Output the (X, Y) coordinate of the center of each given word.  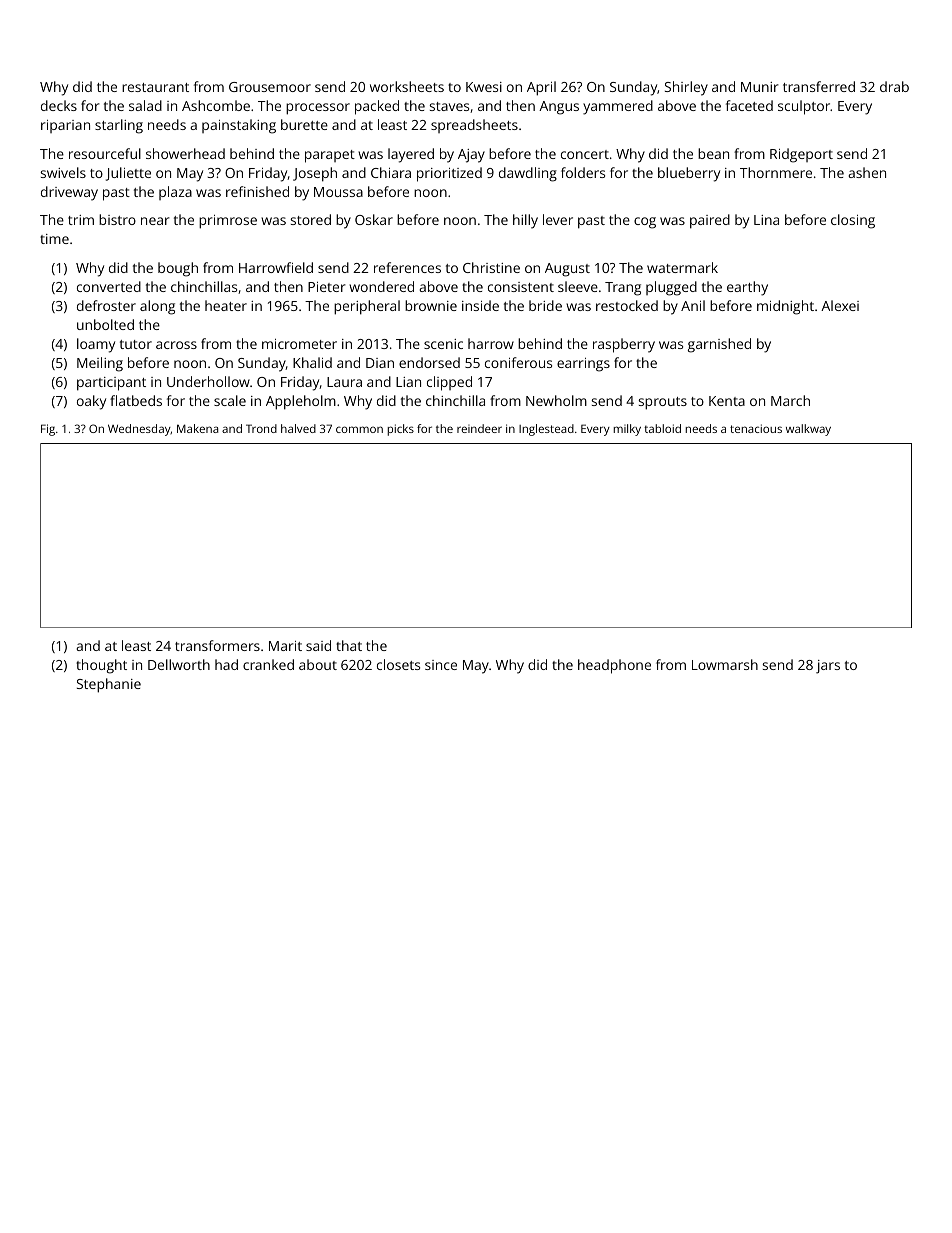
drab (894, 86)
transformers (217, 645)
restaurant (155, 87)
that (349, 645)
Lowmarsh (725, 664)
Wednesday (139, 430)
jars (828, 667)
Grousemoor (270, 87)
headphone (614, 666)
